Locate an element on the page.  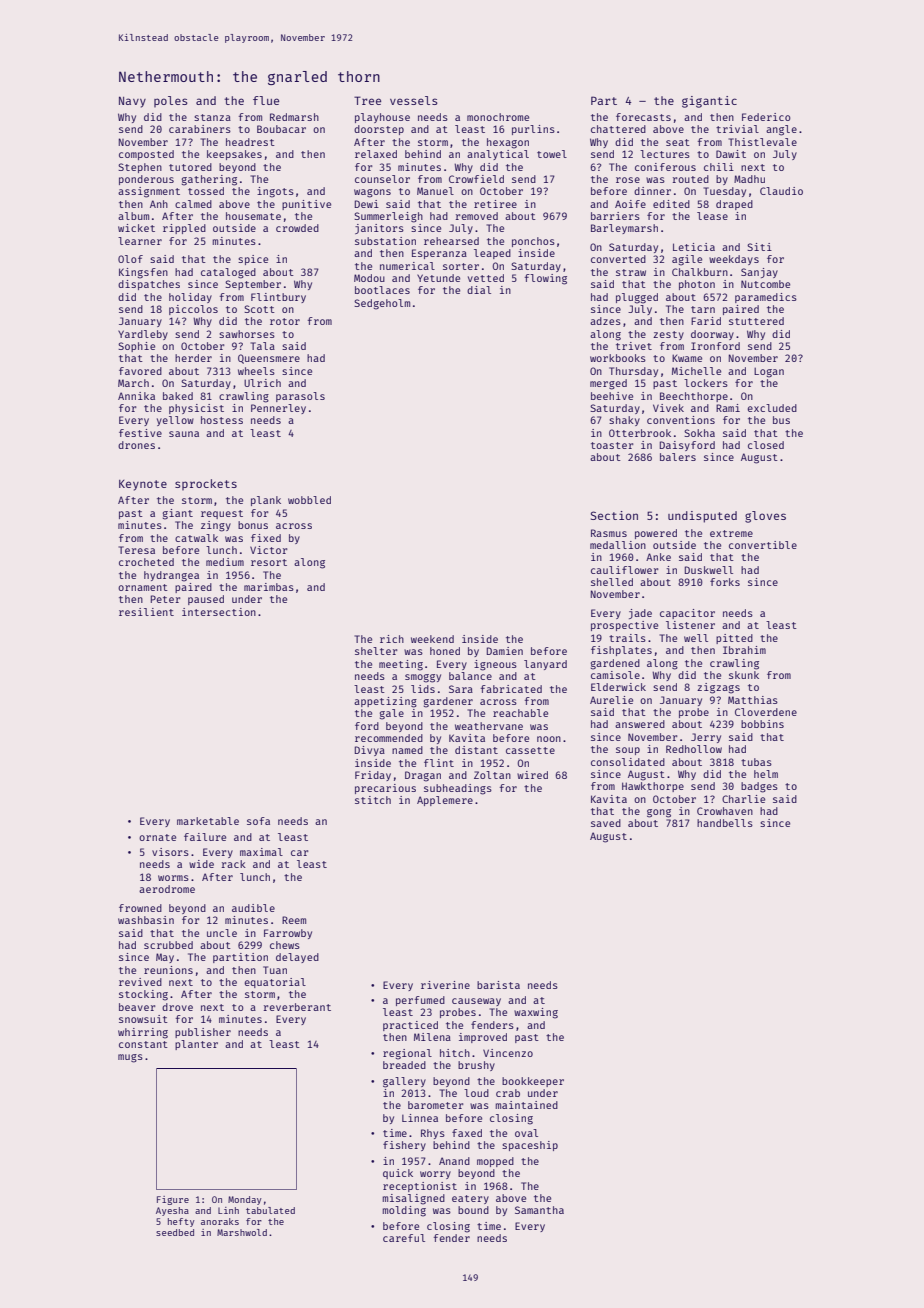
flue is located at coordinates (266, 100).
